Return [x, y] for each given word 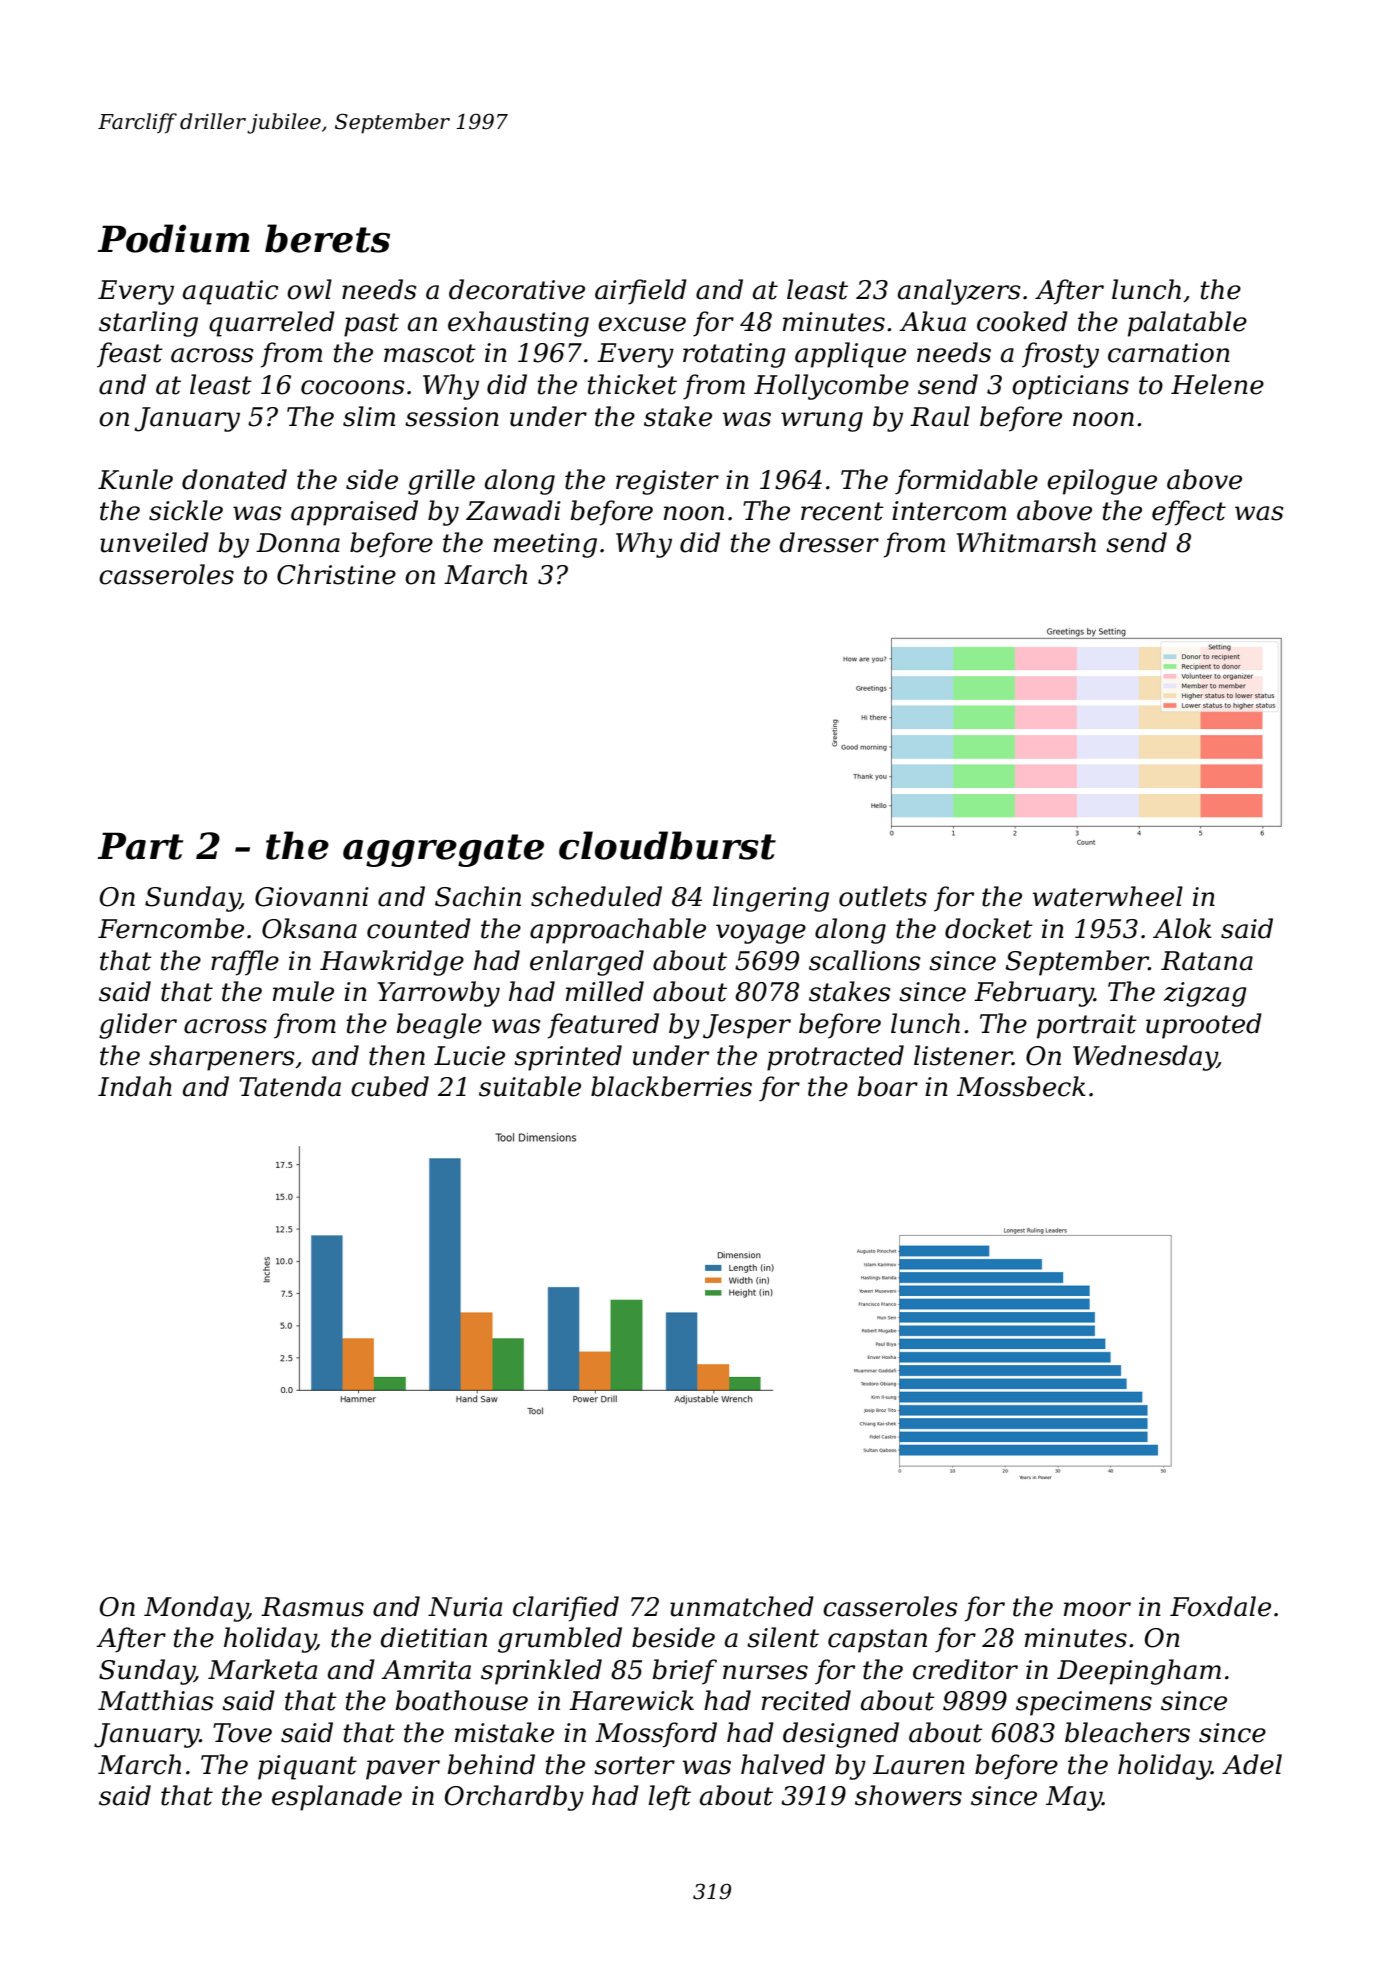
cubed [390, 1086]
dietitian [433, 1637]
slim [369, 416]
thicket [632, 384]
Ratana [1207, 961]
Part [140, 846]
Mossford [656, 1735]
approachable [618, 931]
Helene [1217, 384]
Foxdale [1220, 1606]
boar [888, 1086]
